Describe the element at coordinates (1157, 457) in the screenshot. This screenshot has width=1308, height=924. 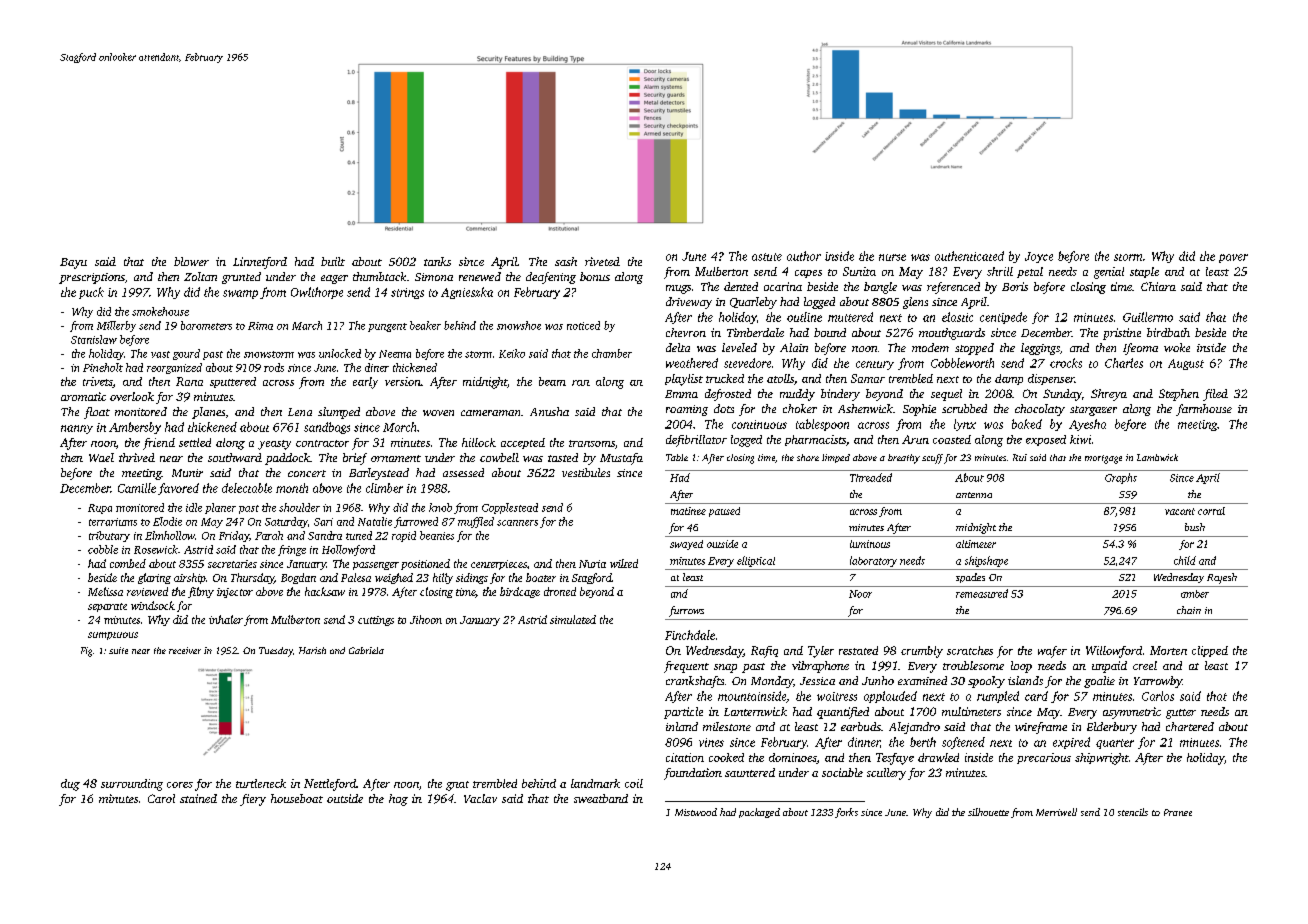
I see `Lambwick` at that location.
